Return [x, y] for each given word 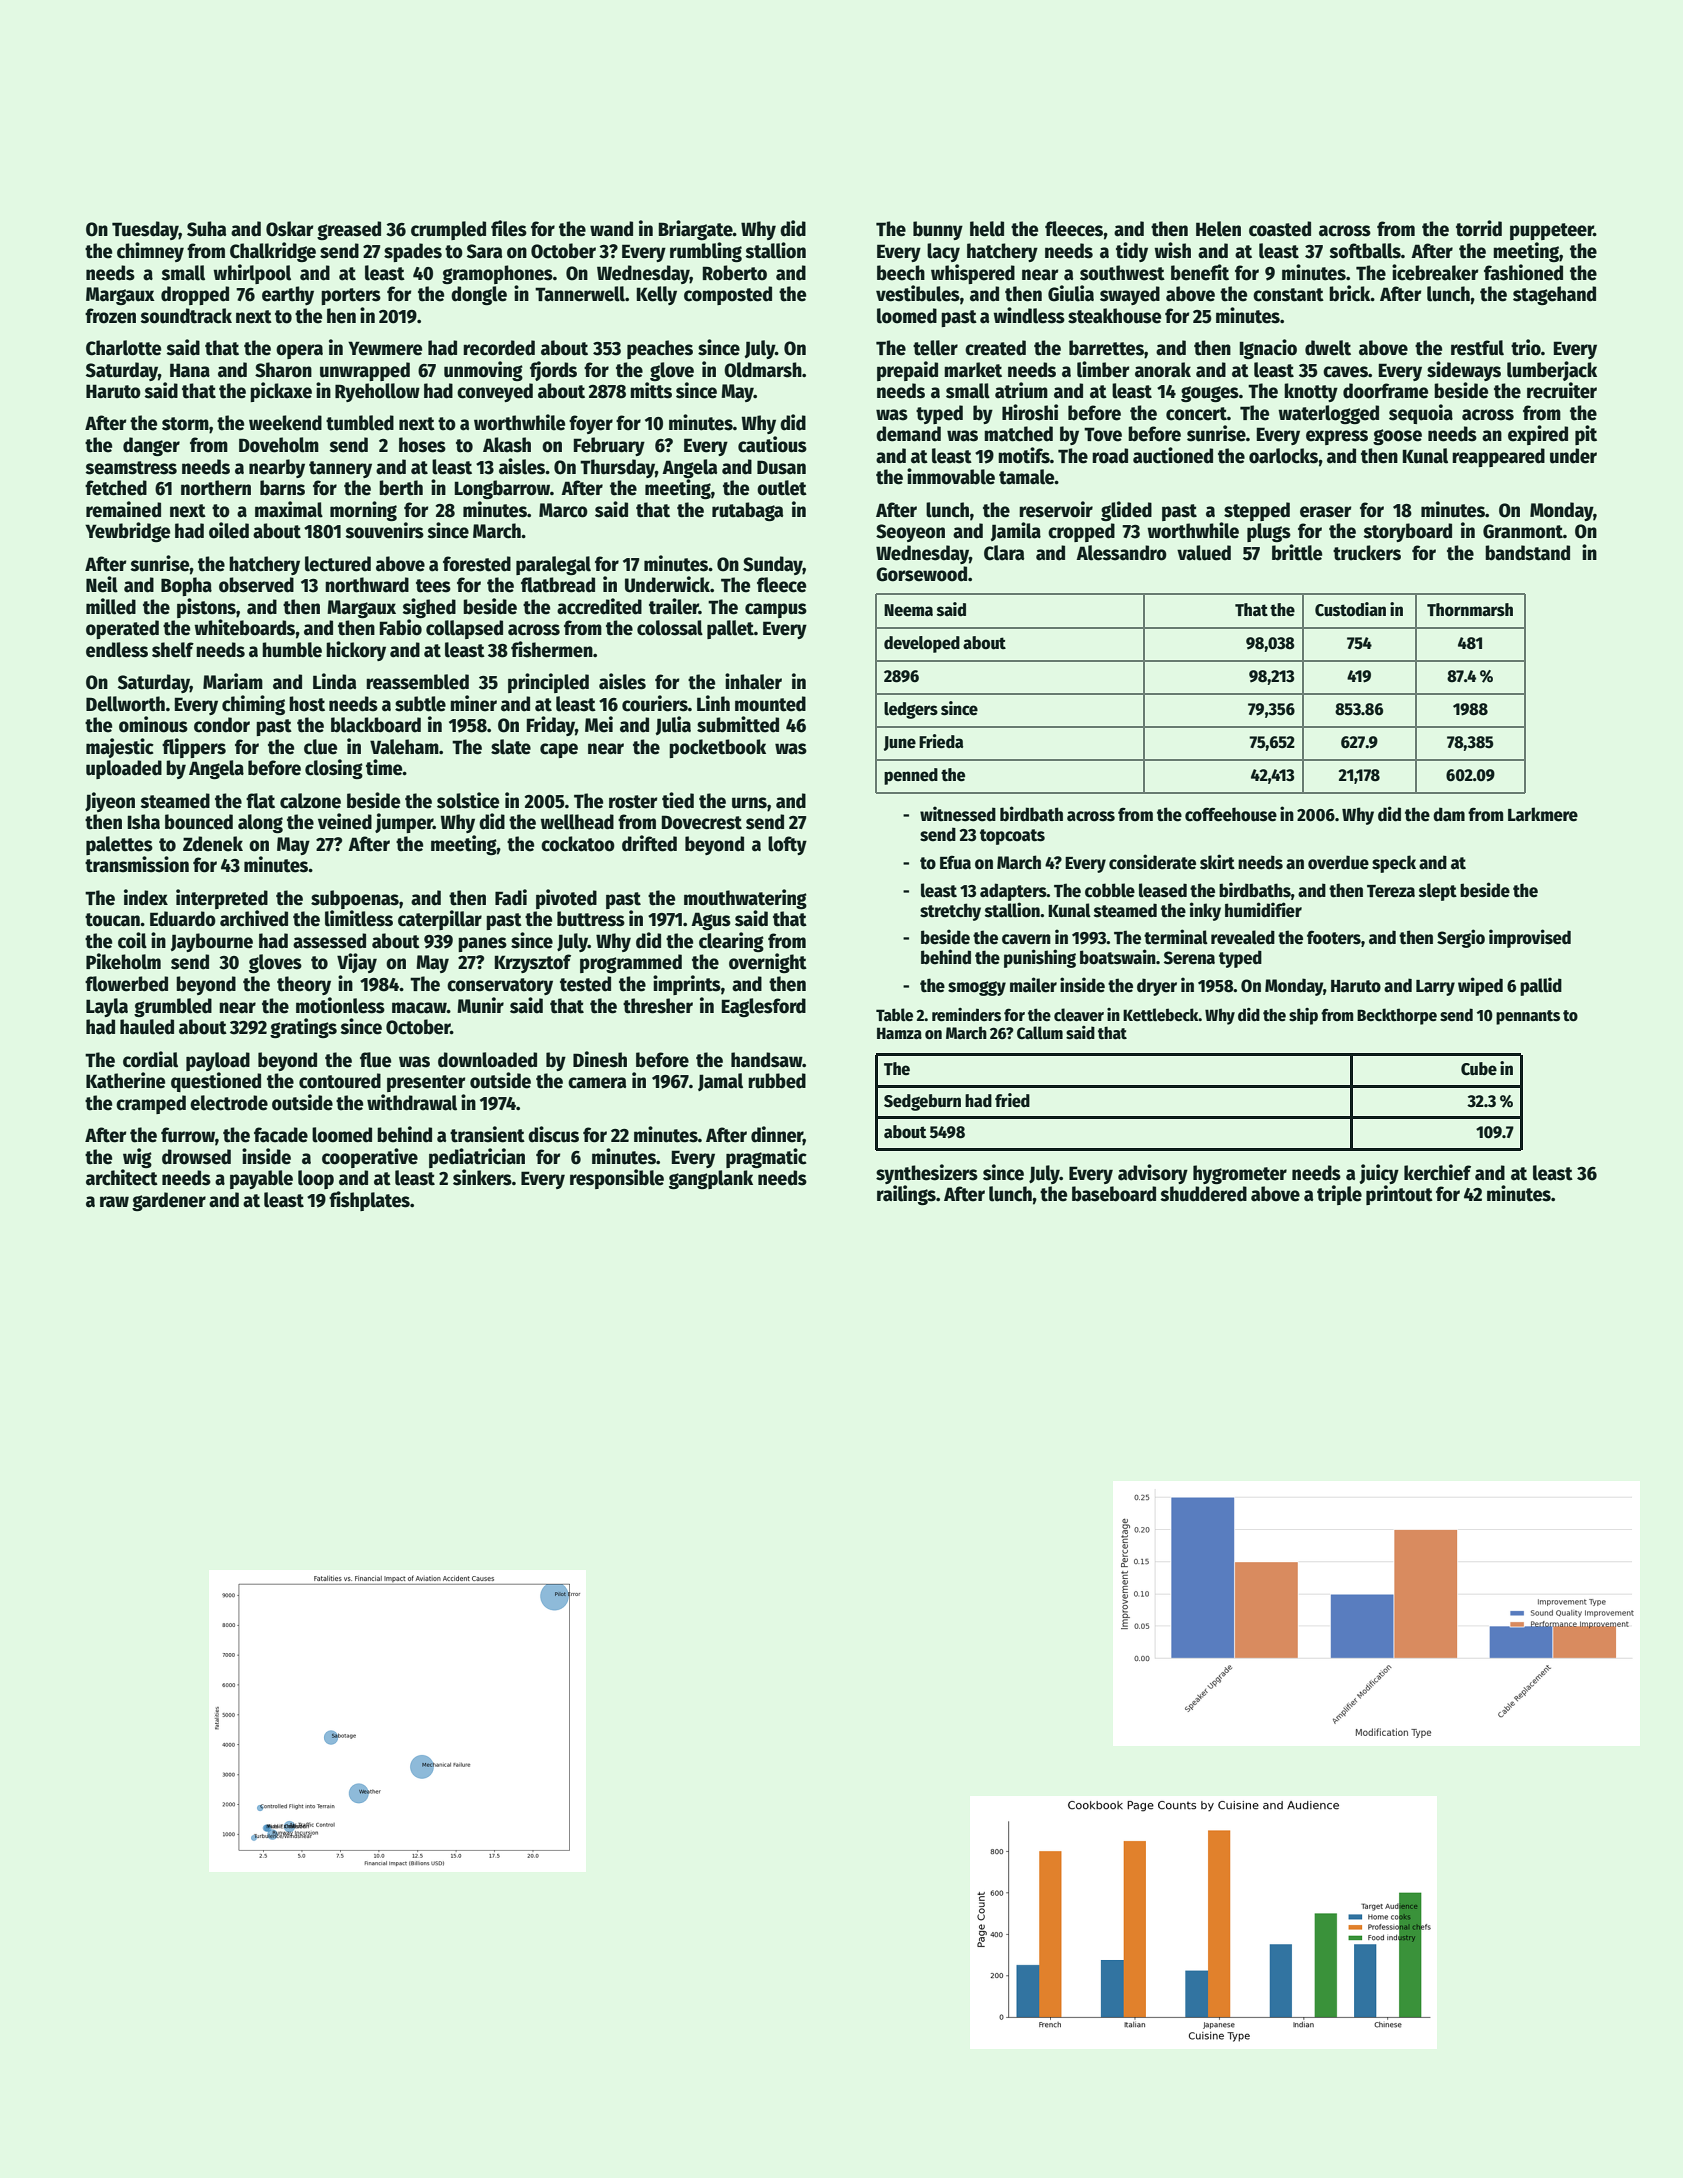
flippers [194, 748]
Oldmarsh [763, 370]
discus [553, 1134]
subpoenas [355, 899]
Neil [102, 584]
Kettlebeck [1161, 1015]
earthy [288, 295]
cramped [151, 1104]
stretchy [950, 912]
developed [922, 644]
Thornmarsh [1470, 610]
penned [911, 776]
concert [1196, 414]
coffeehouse [1231, 814]
